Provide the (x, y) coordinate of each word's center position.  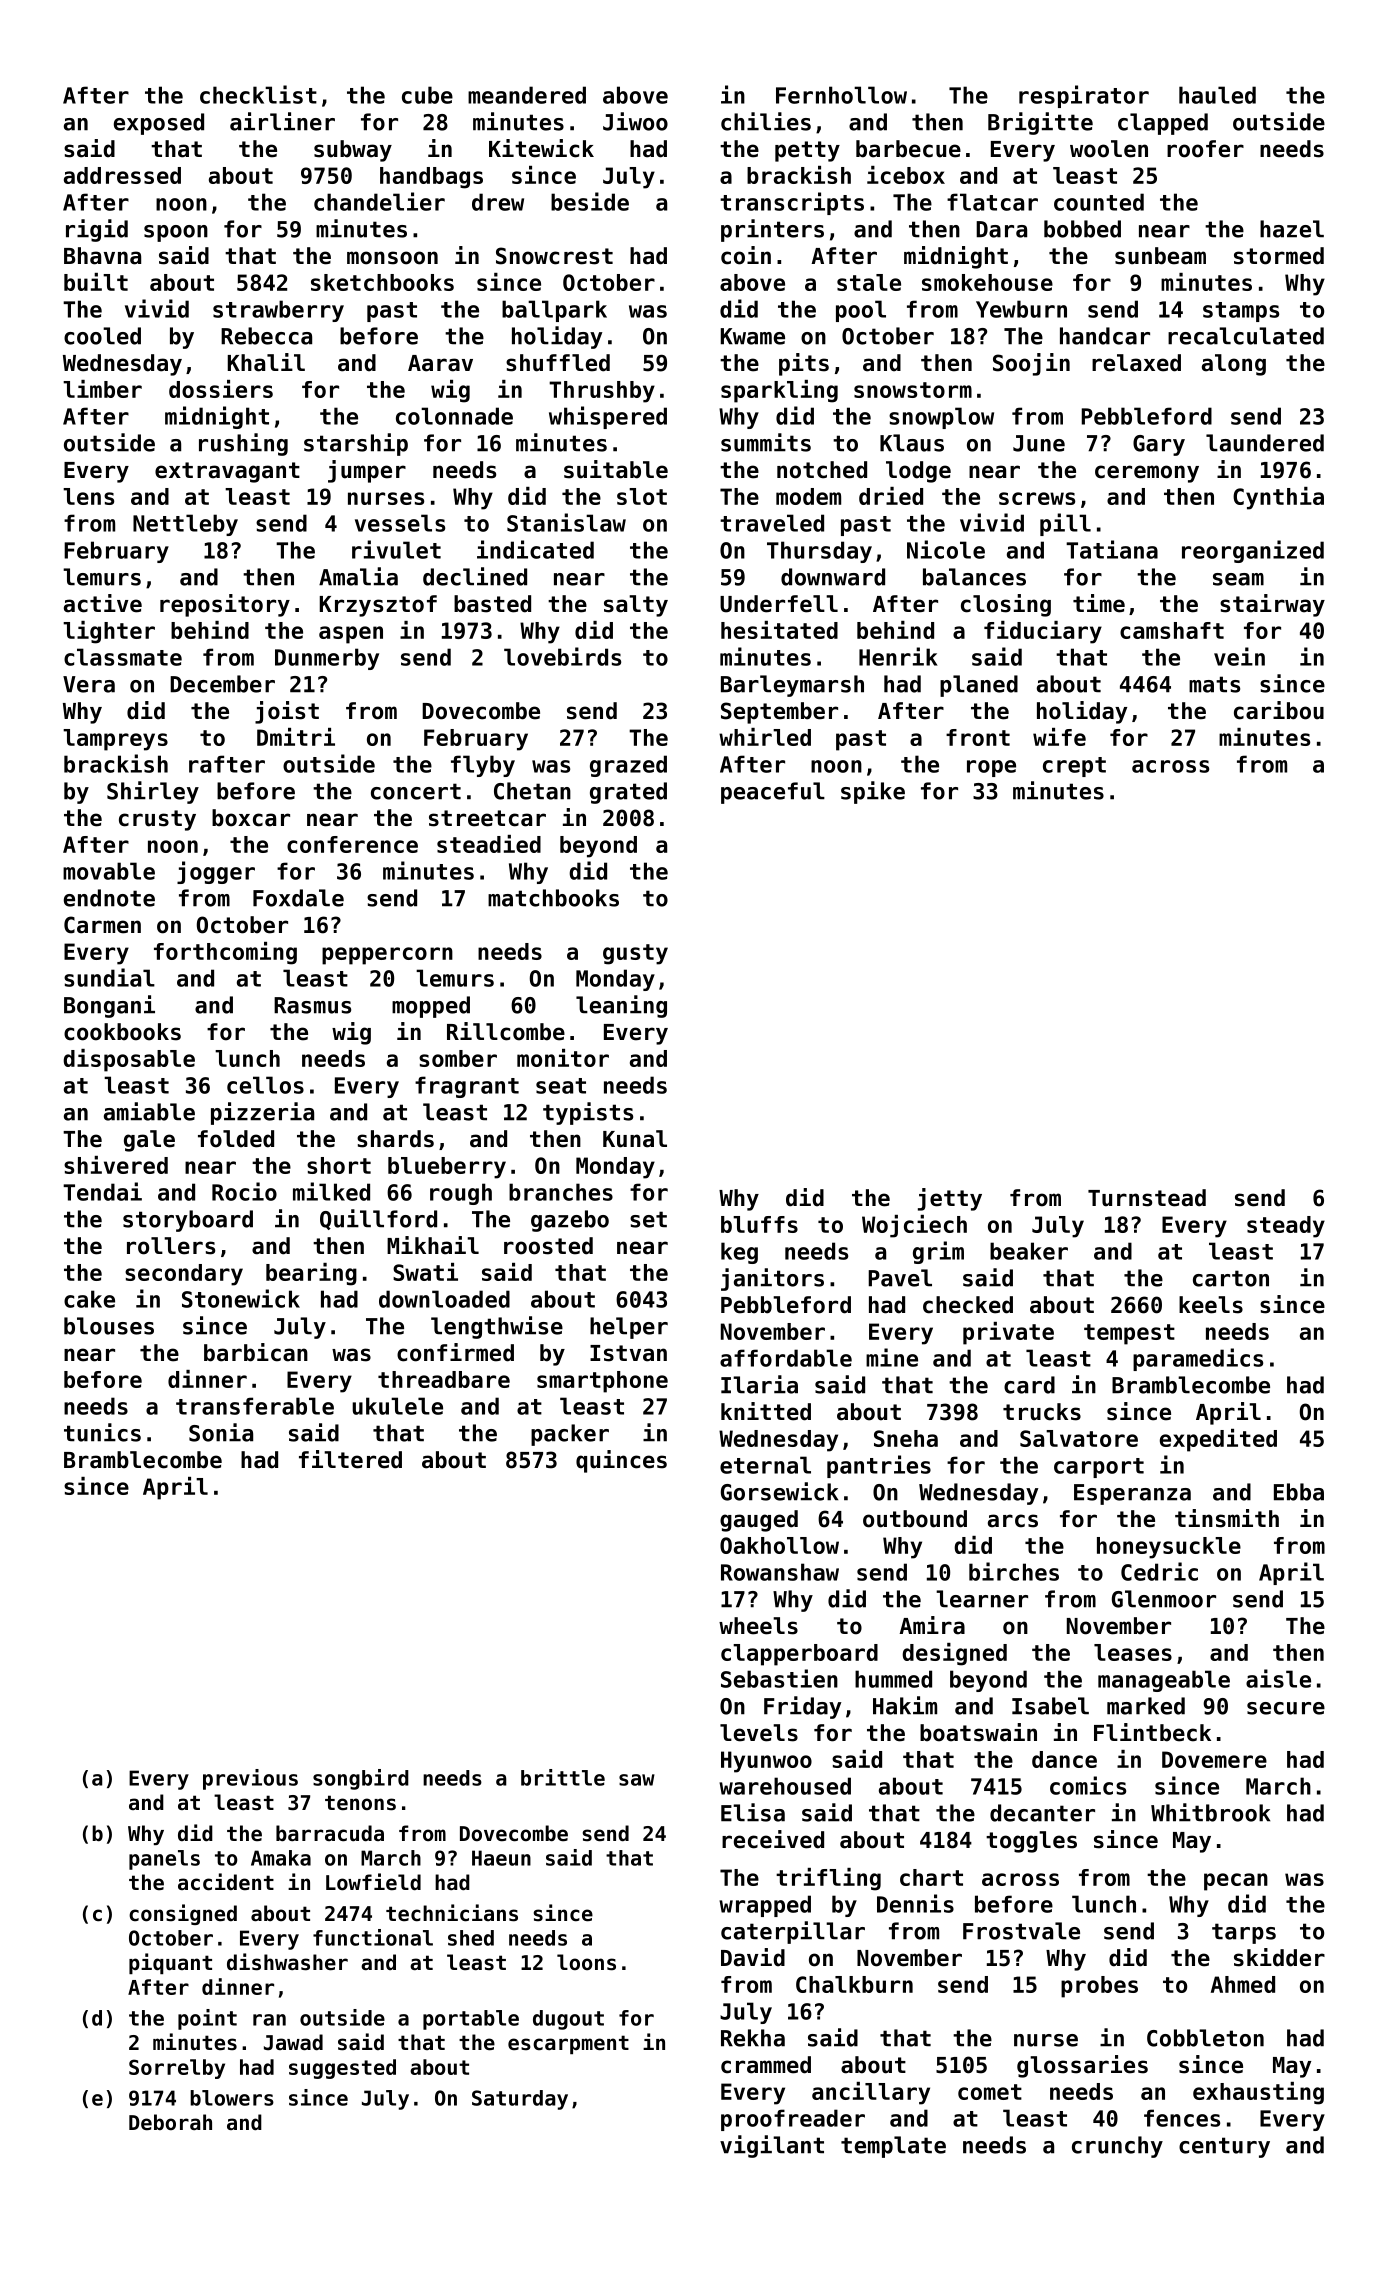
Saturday (520, 2100)
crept (1074, 767)
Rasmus (312, 1005)
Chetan (532, 791)
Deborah (170, 2122)
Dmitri (296, 737)
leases (1133, 1652)
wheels (758, 1626)
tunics (102, 1432)
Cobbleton (1205, 2038)
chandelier (379, 201)
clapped (1163, 124)
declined (475, 576)
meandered (527, 95)
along (1234, 365)
